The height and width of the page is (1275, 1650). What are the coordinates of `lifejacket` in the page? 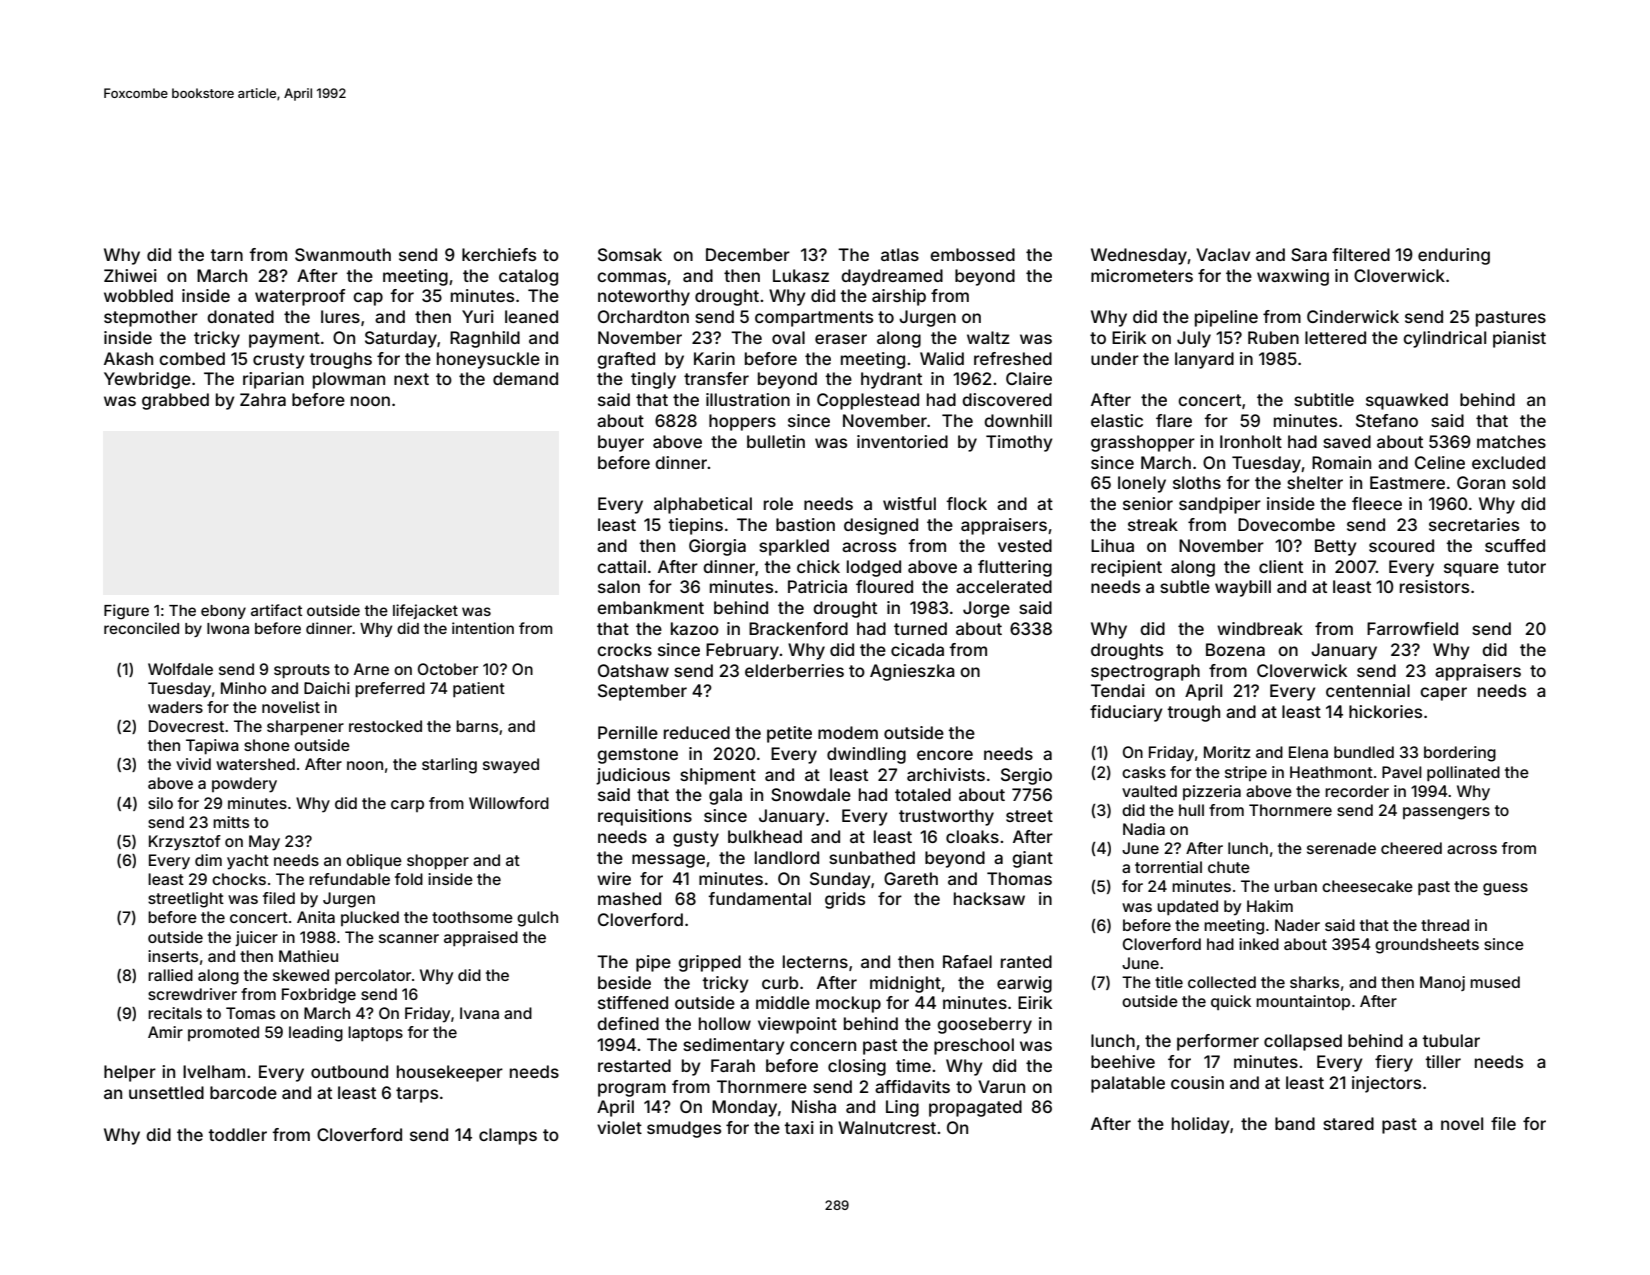 It's located at (425, 611).
